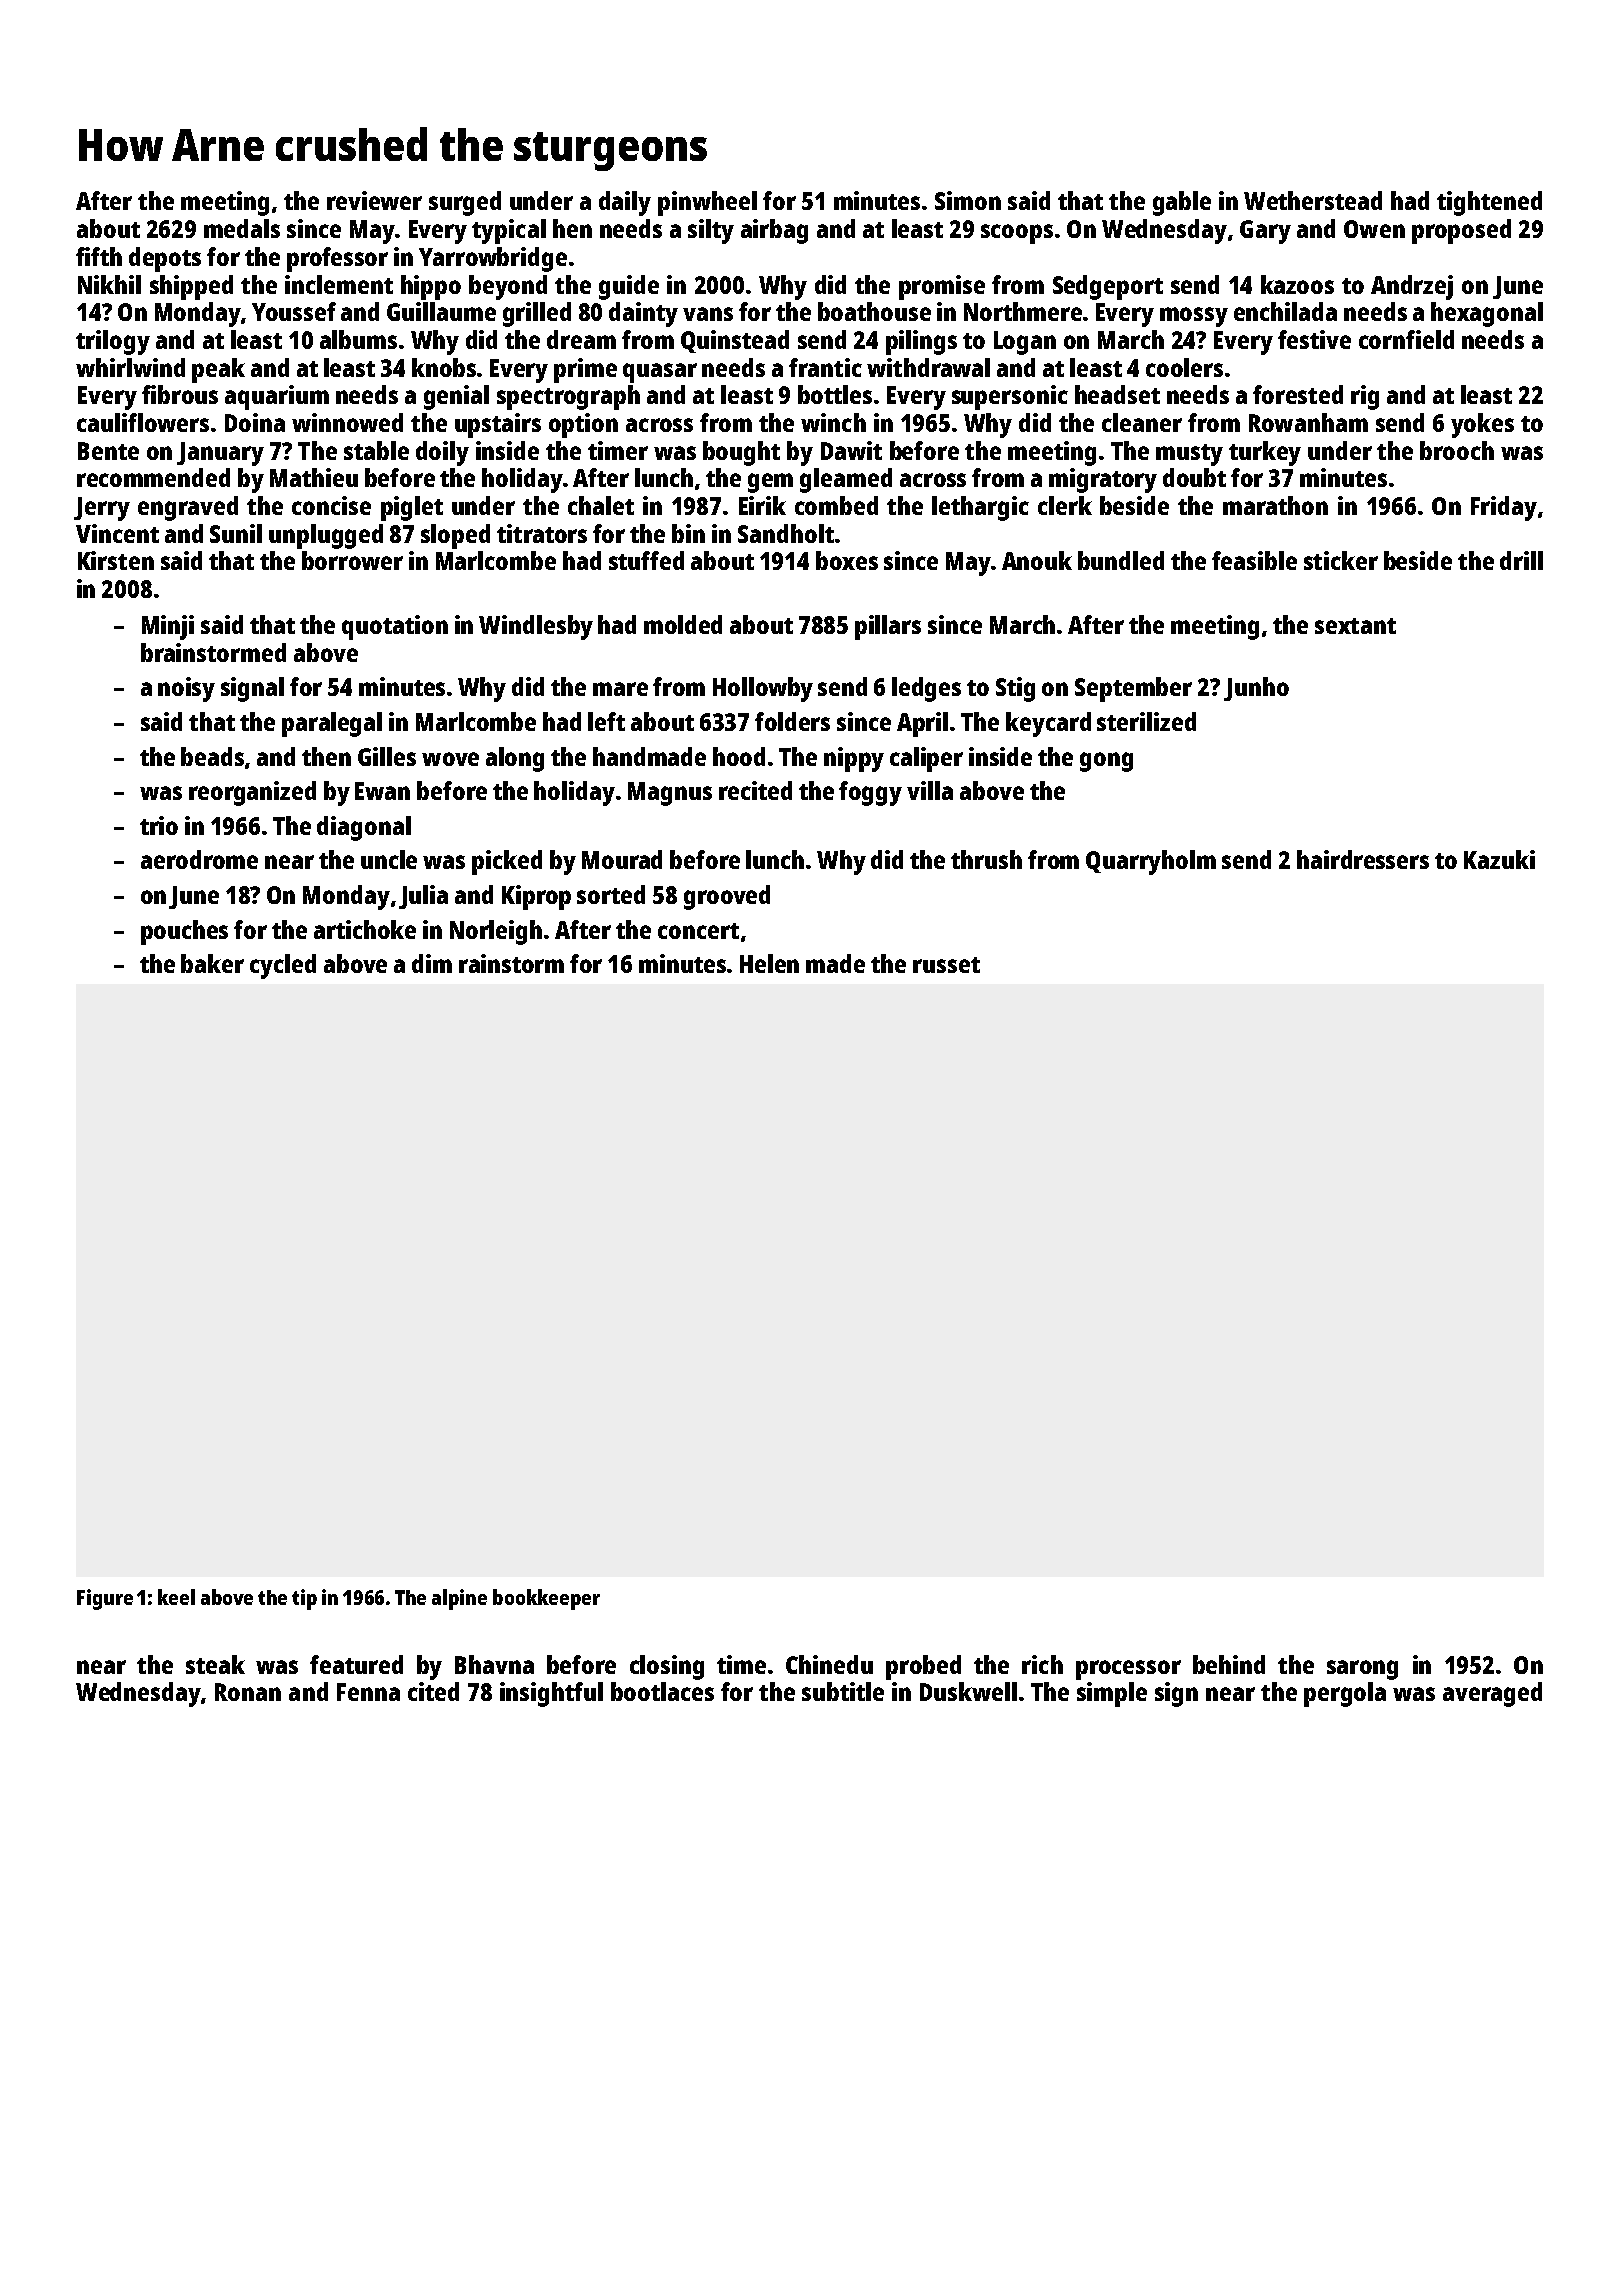  What do you see at coordinates (368, 1692) in the page?
I see `Fenna` at bounding box center [368, 1692].
